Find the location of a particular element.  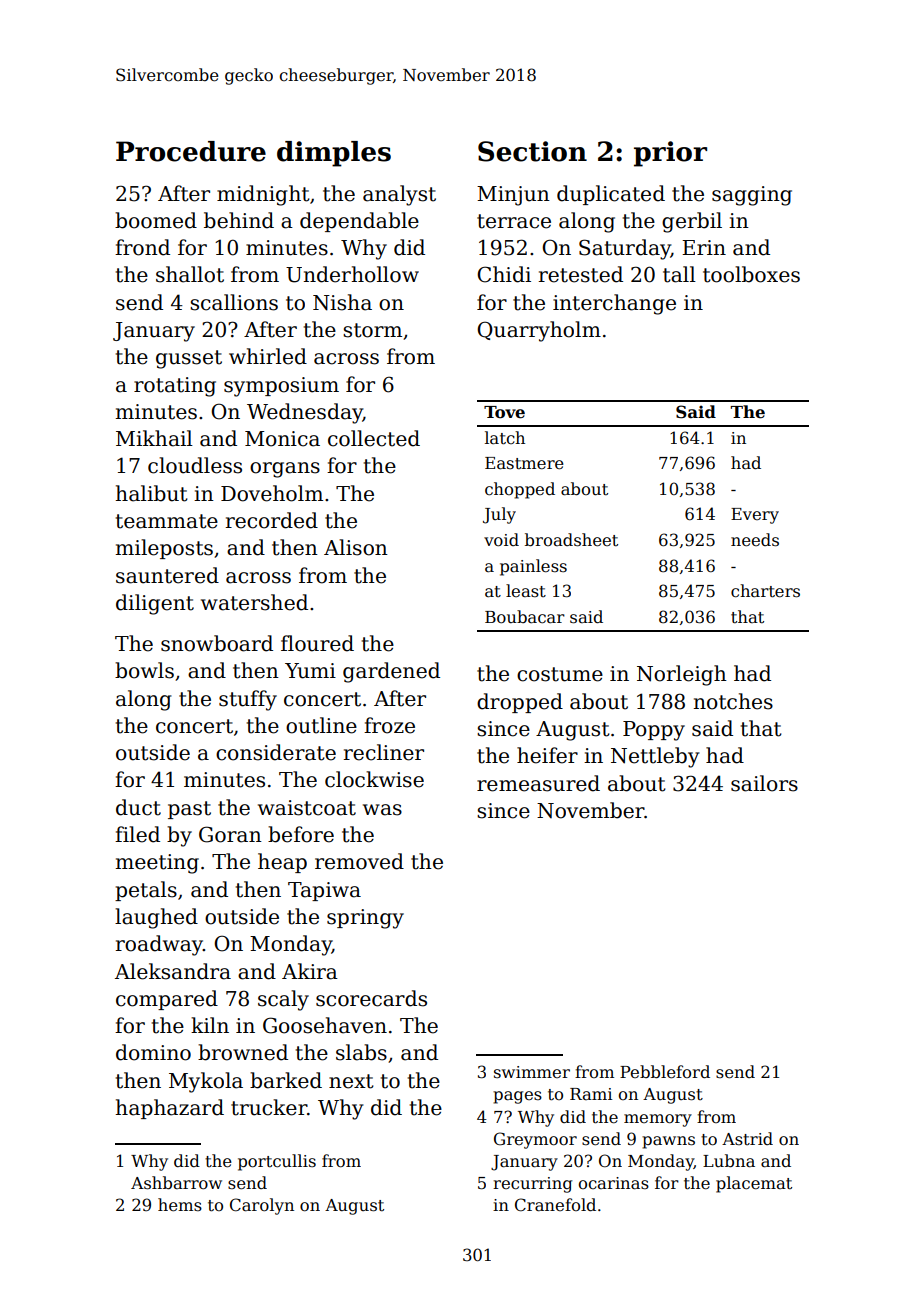

latch is located at coordinates (505, 438).
